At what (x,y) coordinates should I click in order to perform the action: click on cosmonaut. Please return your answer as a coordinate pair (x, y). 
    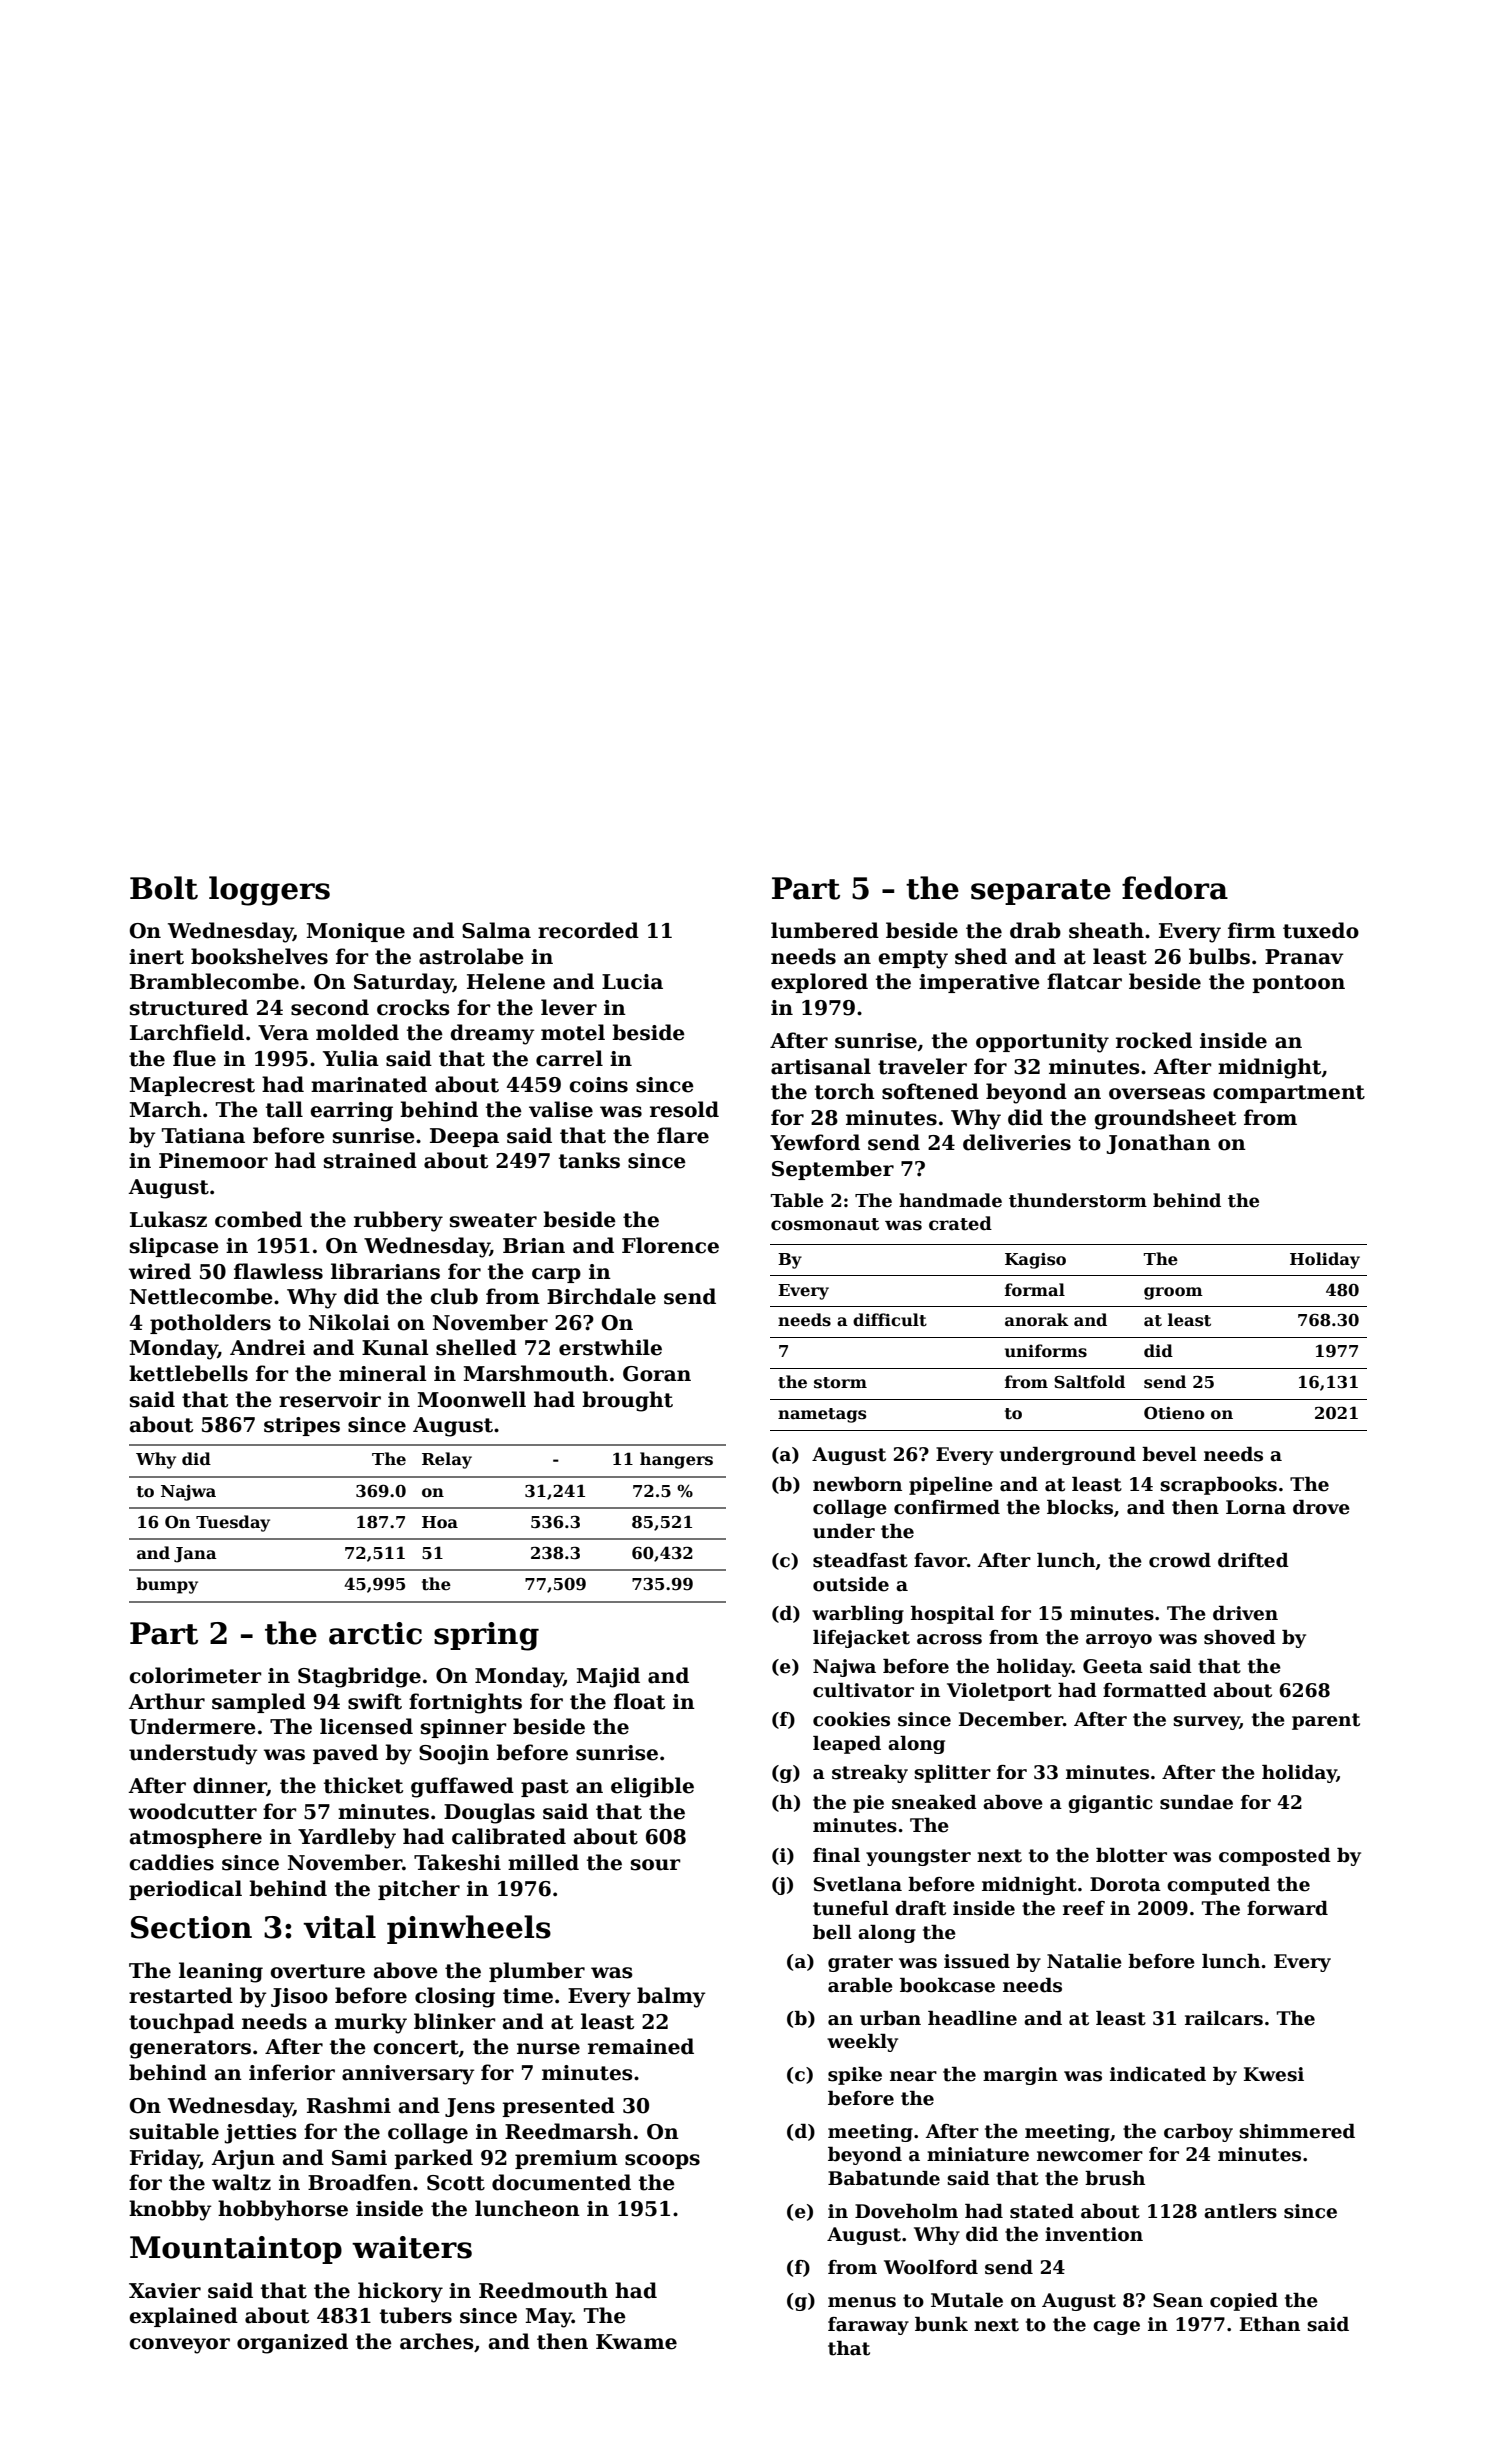
    Looking at the image, I should click on (825, 1224).
